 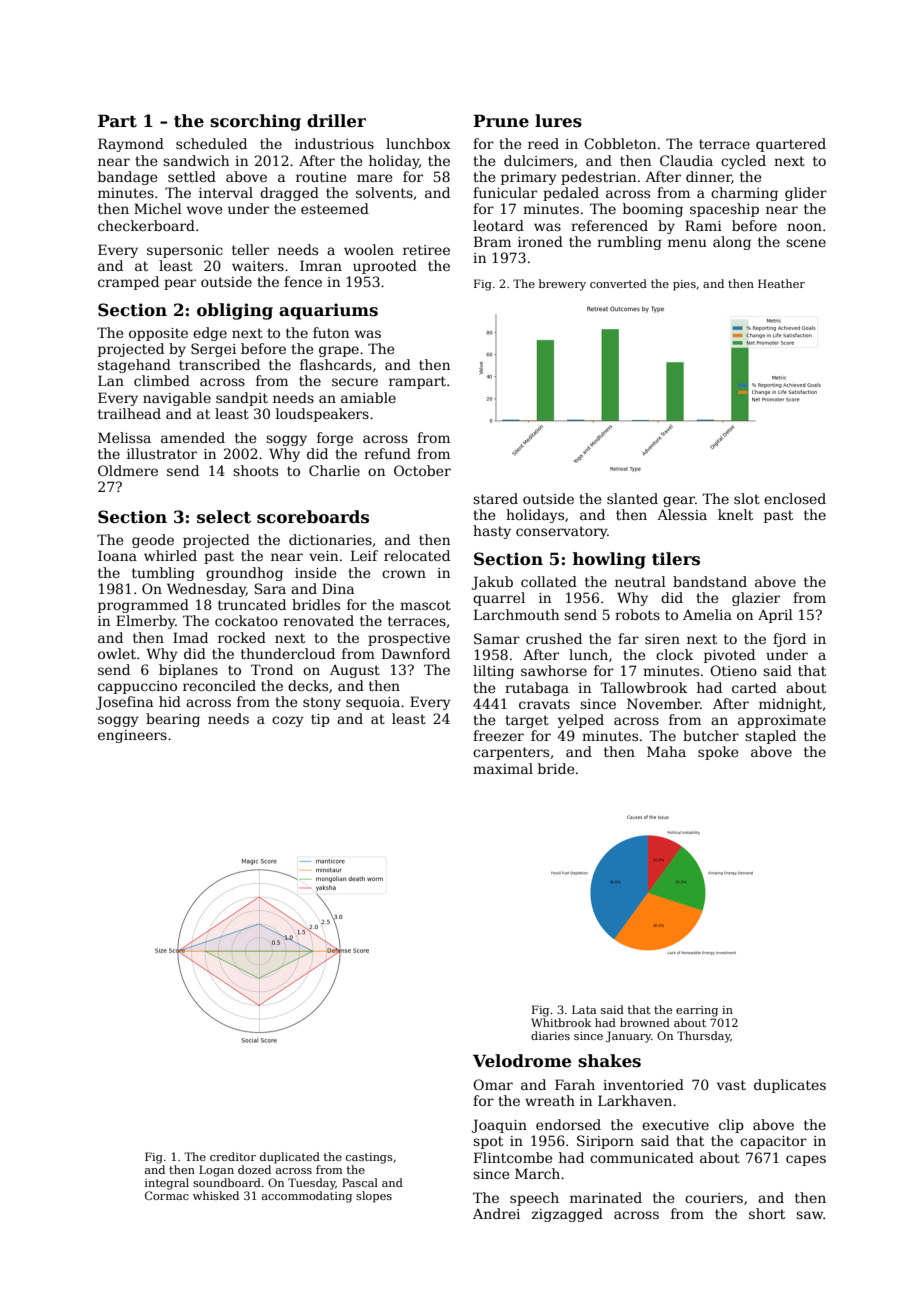 I want to click on Cobbleton, so click(x=620, y=143).
